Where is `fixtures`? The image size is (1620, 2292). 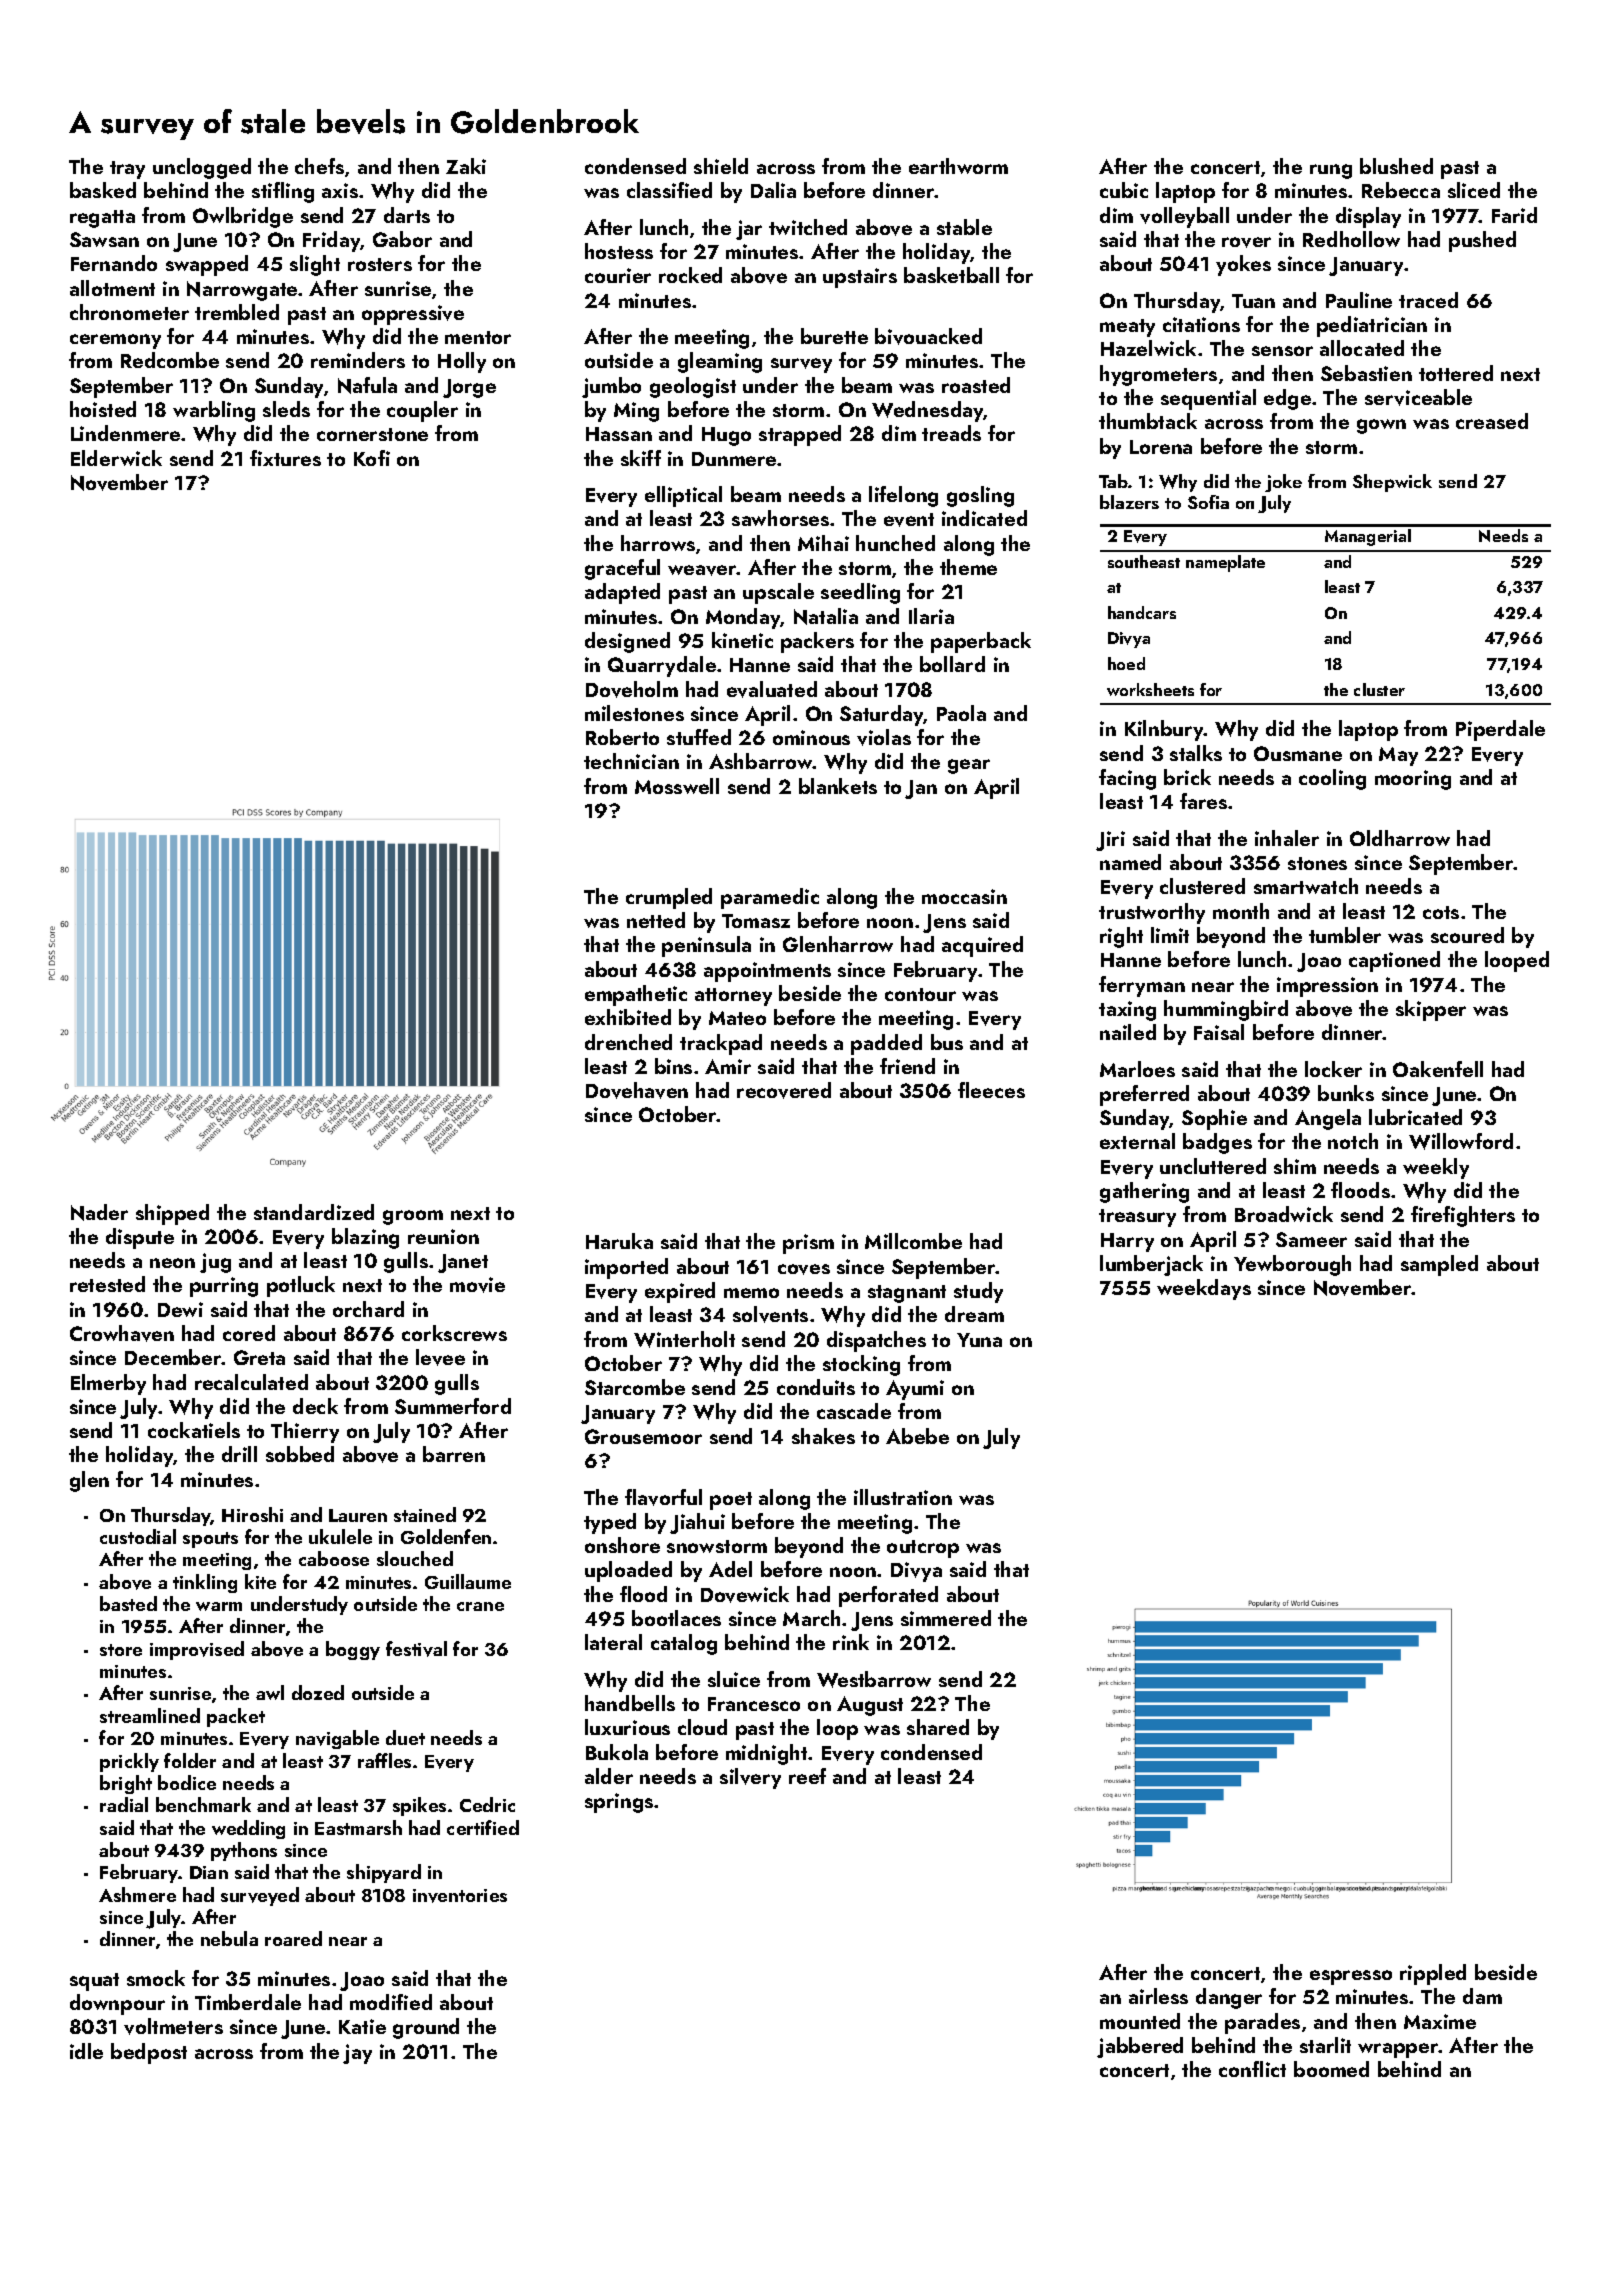
fixtures is located at coordinates (285, 458).
